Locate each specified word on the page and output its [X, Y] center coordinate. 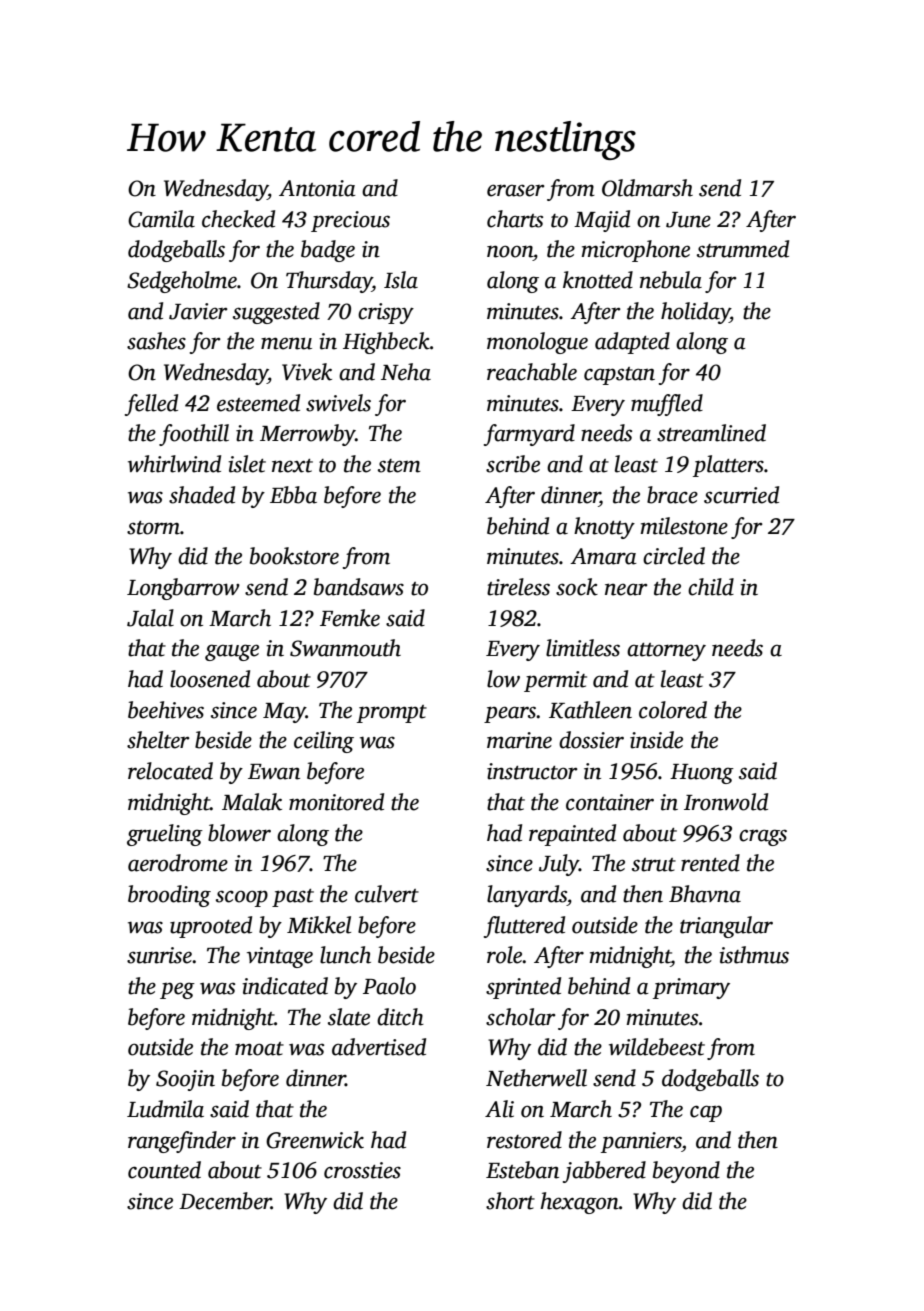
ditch [400, 1017]
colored [673, 710]
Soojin [185, 1080]
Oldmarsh [647, 188]
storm [153, 528]
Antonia [317, 188]
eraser [516, 190]
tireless [518, 587]
